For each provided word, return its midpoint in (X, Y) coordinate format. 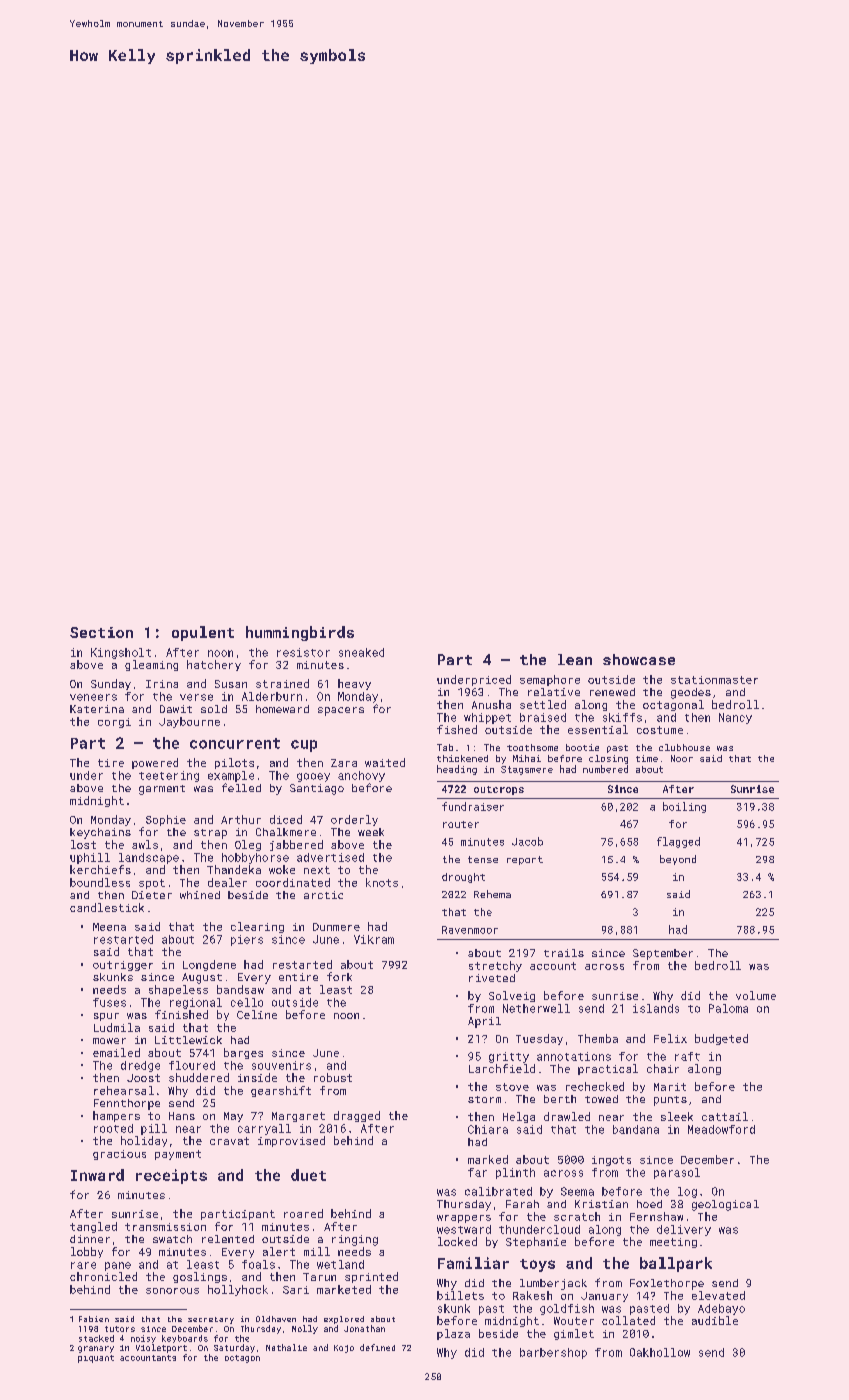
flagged (678, 842)
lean (575, 659)
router (461, 824)
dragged (357, 1116)
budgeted (721, 1039)
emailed (116, 1052)
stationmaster (714, 680)
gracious (119, 1155)
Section (101, 632)
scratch (577, 1216)
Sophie (166, 820)
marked (488, 1159)
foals (258, 1264)
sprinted (371, 1277)
